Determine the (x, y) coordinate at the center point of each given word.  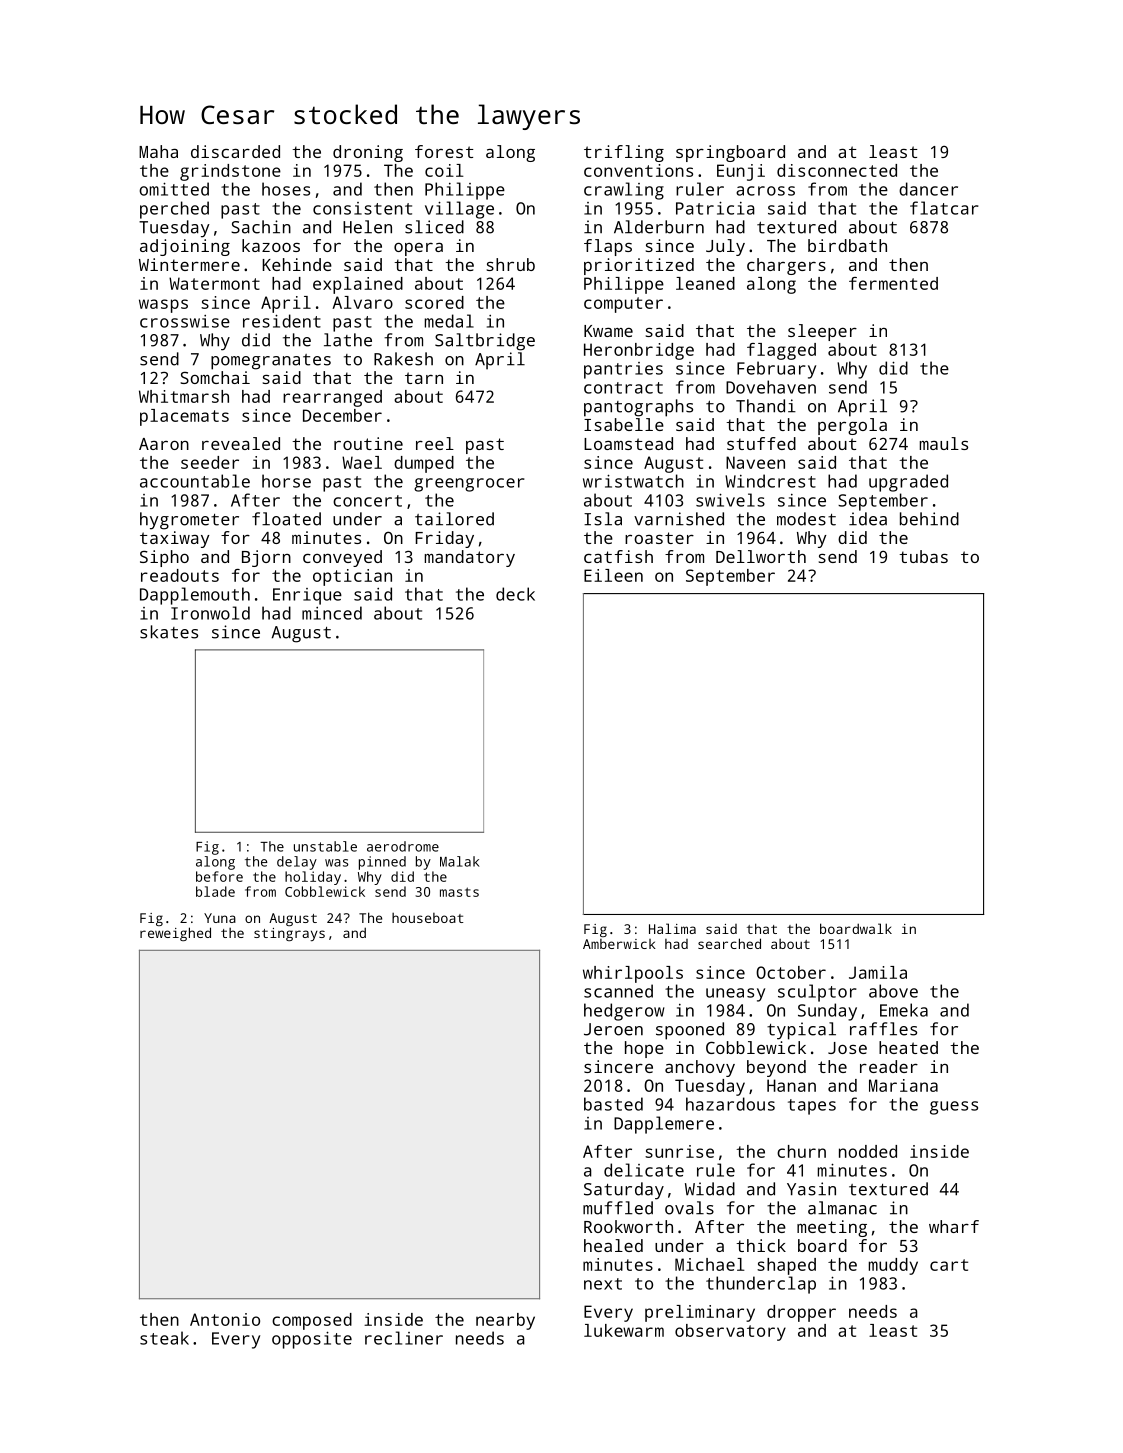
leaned (705, 283)
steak (164, 1338)
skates (169, 632)
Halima (672, 928)
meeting (832, 1228)
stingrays (289, 934)
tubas (923, 556)
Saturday (624, 1191)
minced (332, 613)
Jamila (878, 972)
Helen (367, 227)
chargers (786, 266)
